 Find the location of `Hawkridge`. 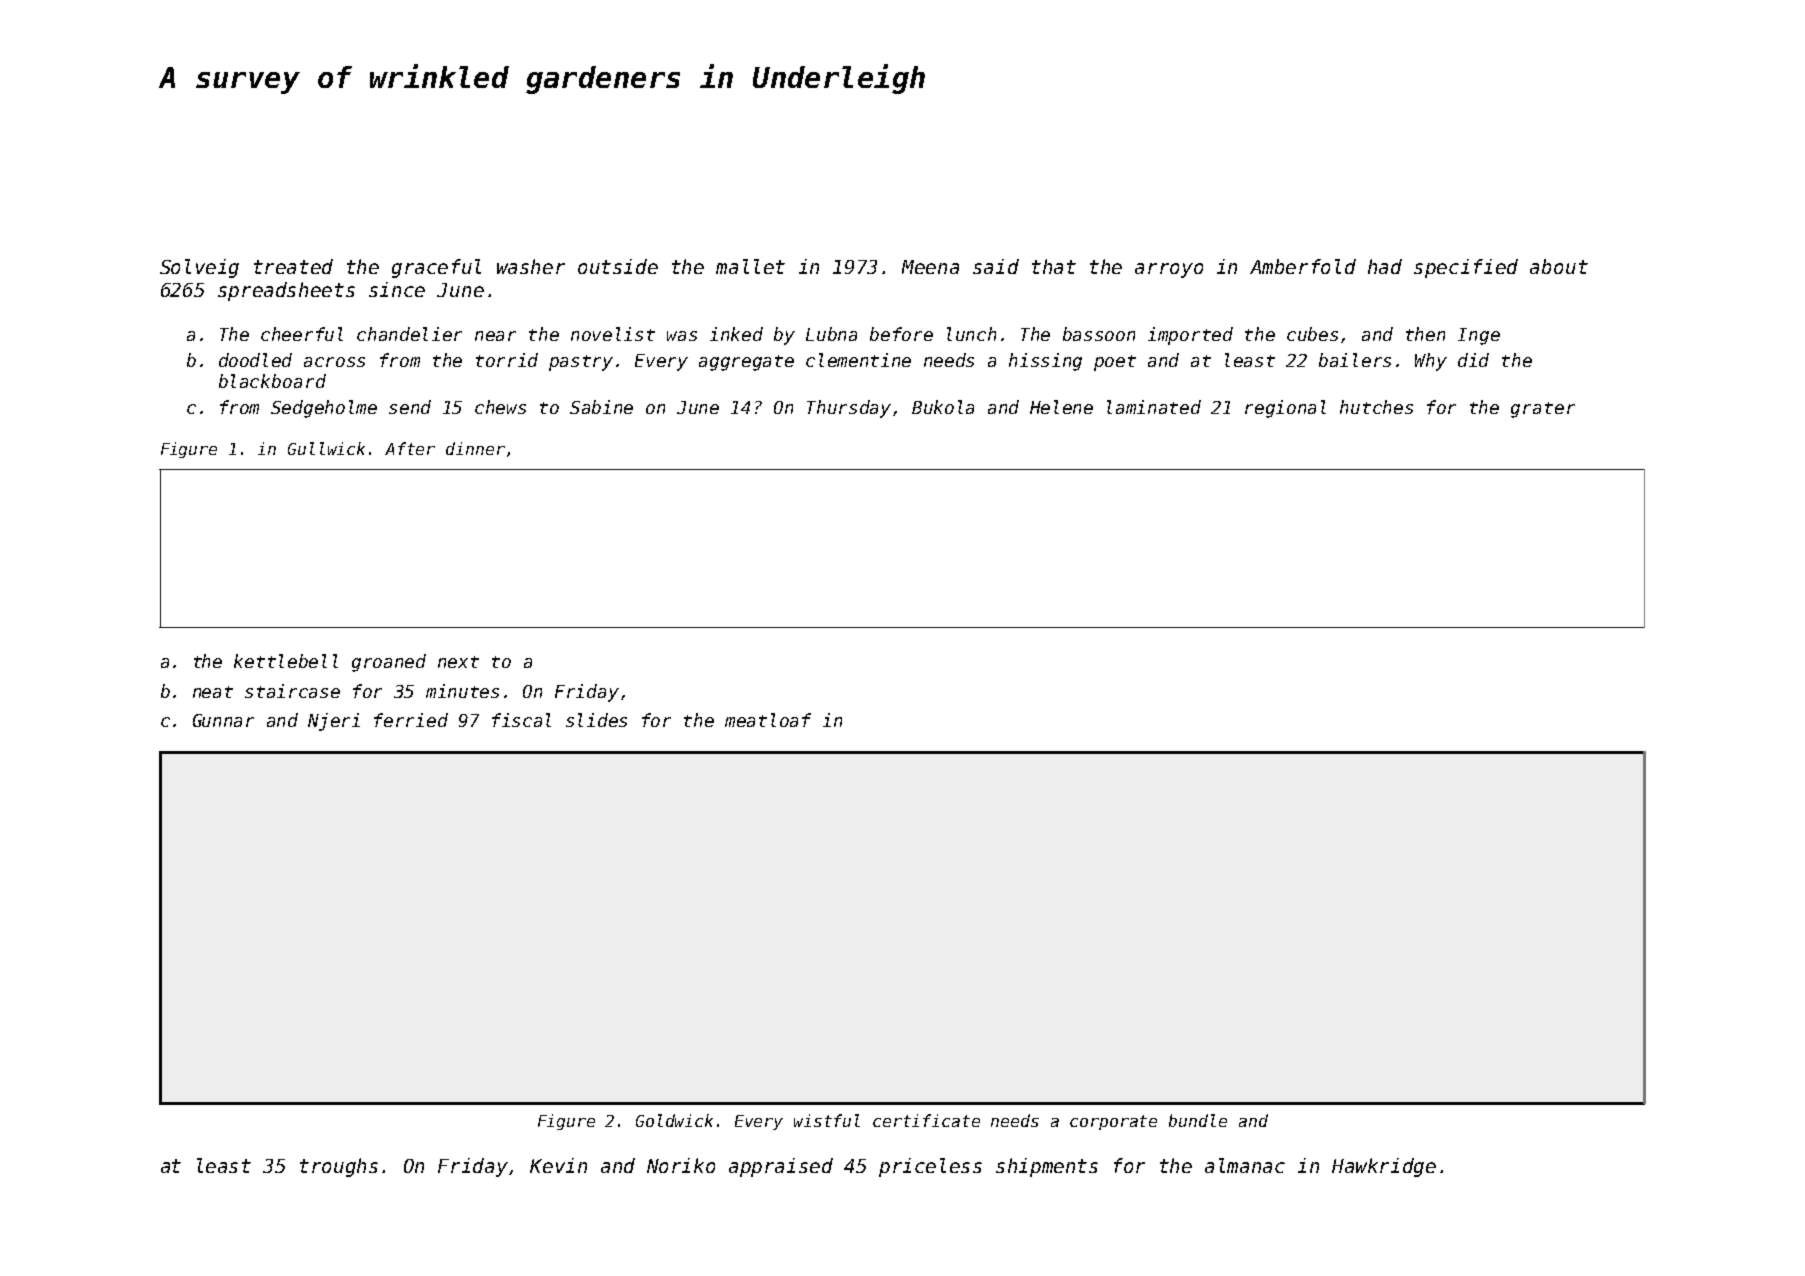

Hawkridge is located at coordinates (1384, 1167).
